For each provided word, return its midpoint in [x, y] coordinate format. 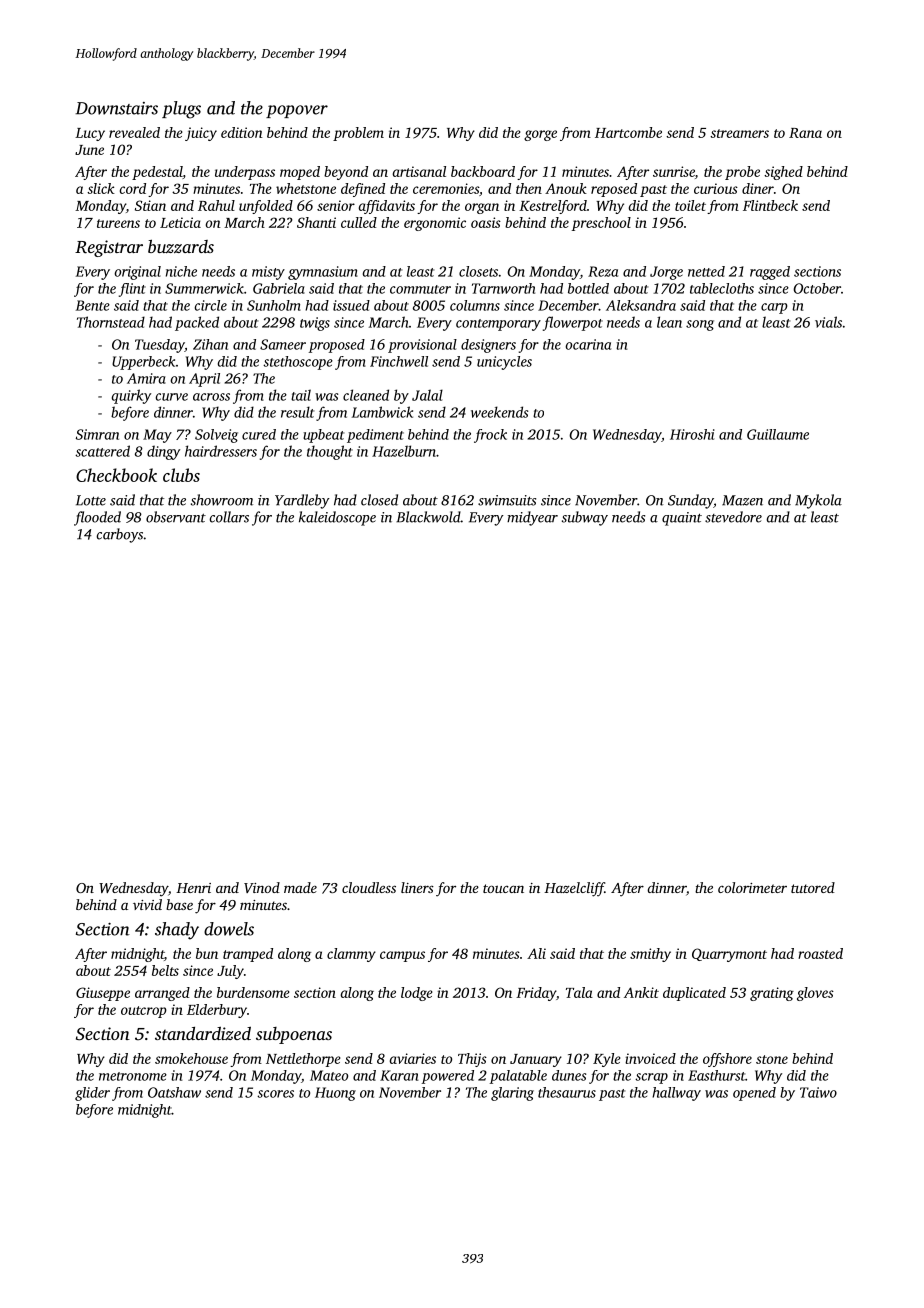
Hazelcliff [574, 889]
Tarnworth [503, 288]
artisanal [419, 171]
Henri [193, 888]
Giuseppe [103, 994]
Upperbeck [143, 363]
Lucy [90, 134]
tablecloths [722, 288]
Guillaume [778, 434]
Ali [536, 953]
